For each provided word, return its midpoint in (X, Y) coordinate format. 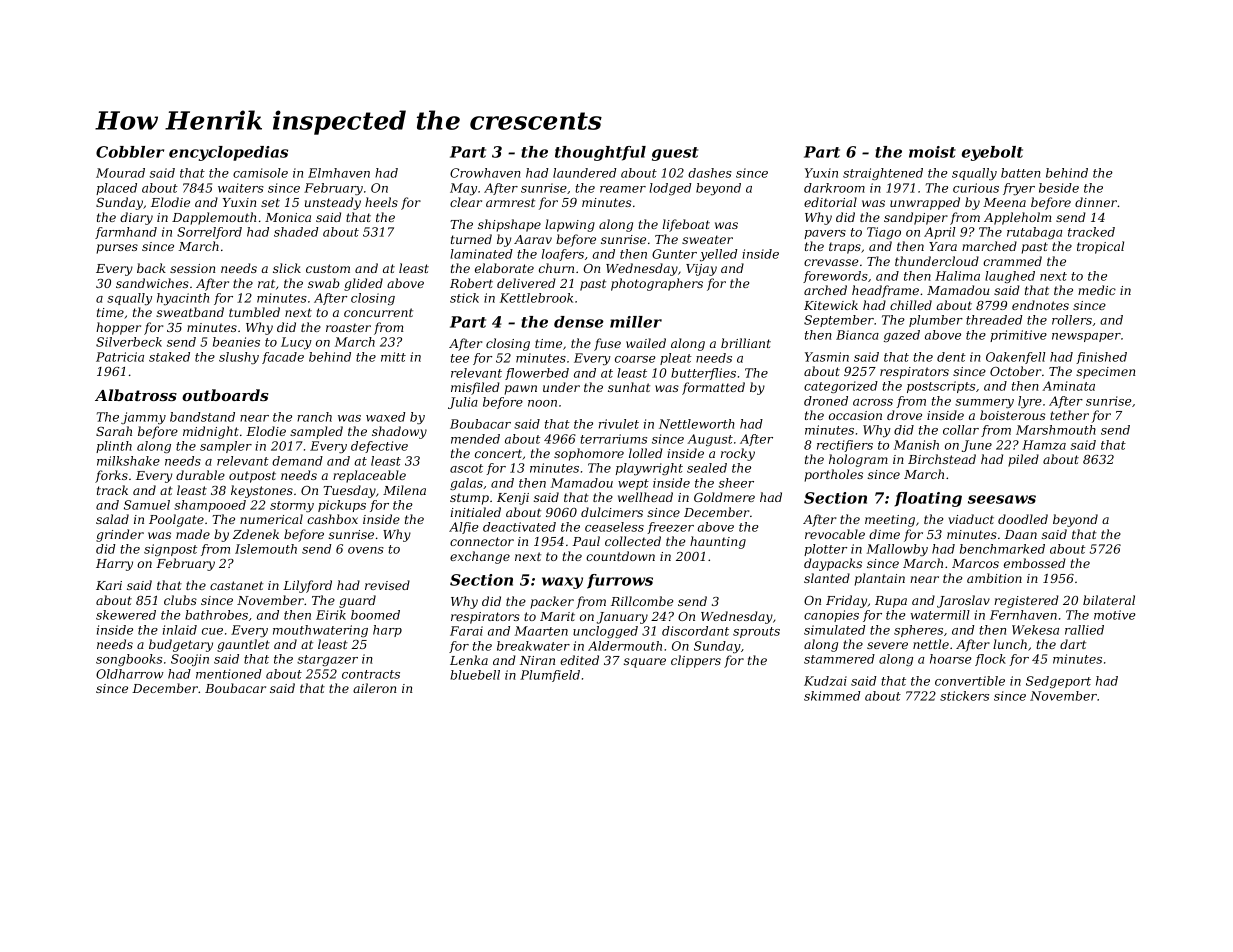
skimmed (832, 696)
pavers (825, 234)
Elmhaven (339, 173)
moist (932, 152)
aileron (374, 688)
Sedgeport (1058, 682)
